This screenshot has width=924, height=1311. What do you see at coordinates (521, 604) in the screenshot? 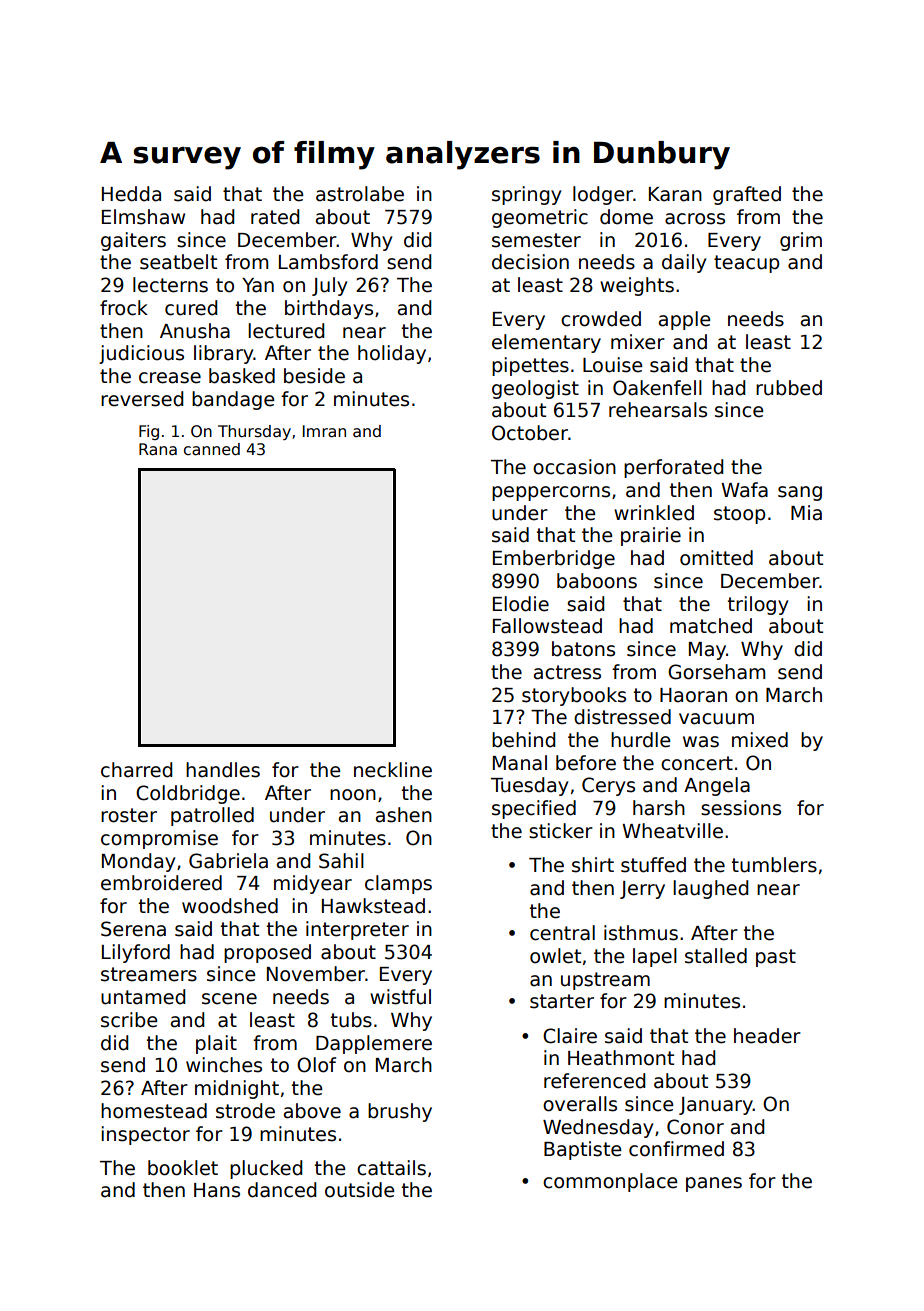
I see `Elodie` at bounding box center [521, 604].
